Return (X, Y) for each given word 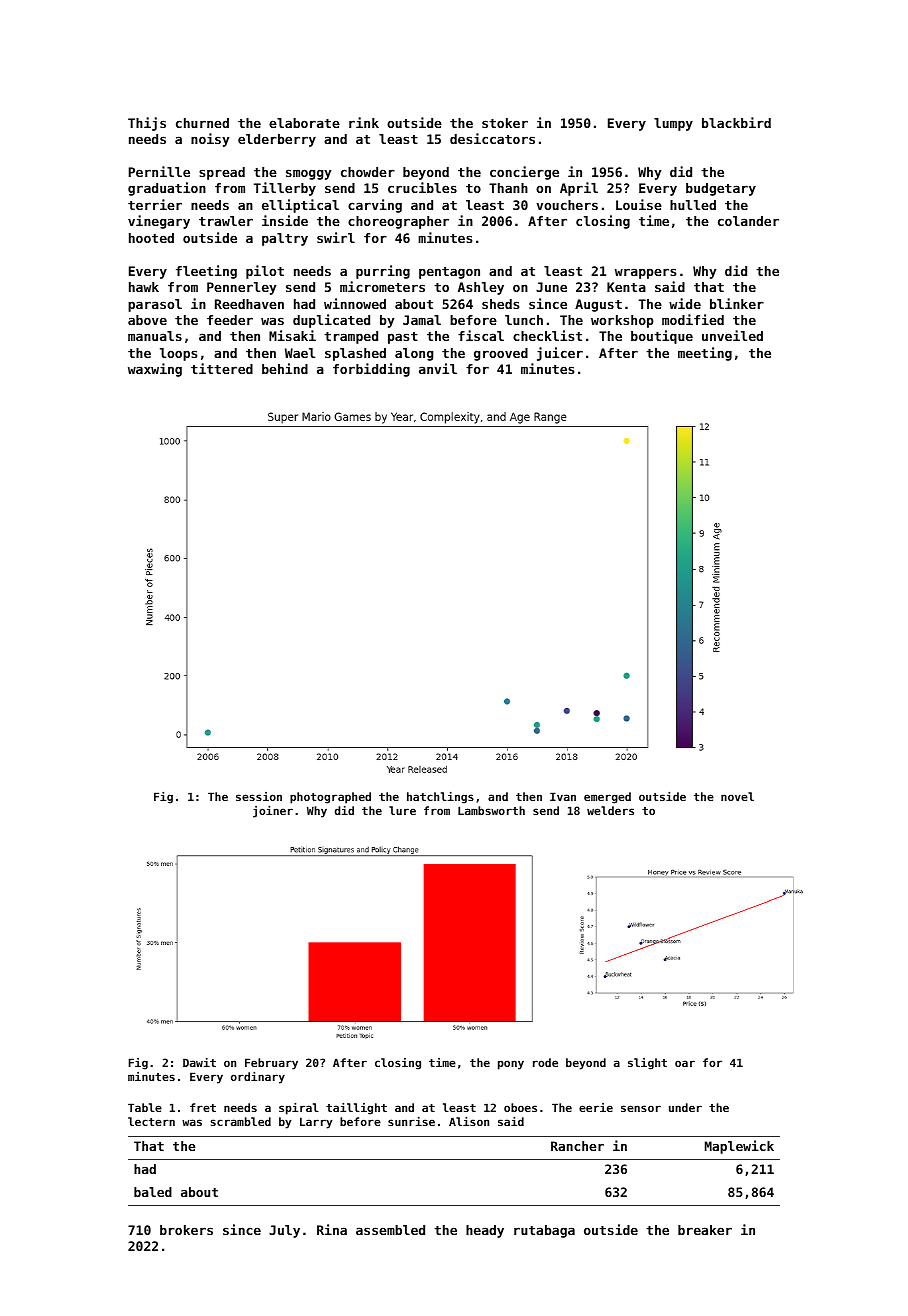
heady (485, 1231)
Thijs (147, 124)
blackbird (736, 122)
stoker (505, 123)
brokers (186, 1230)
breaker (705, 1230)
